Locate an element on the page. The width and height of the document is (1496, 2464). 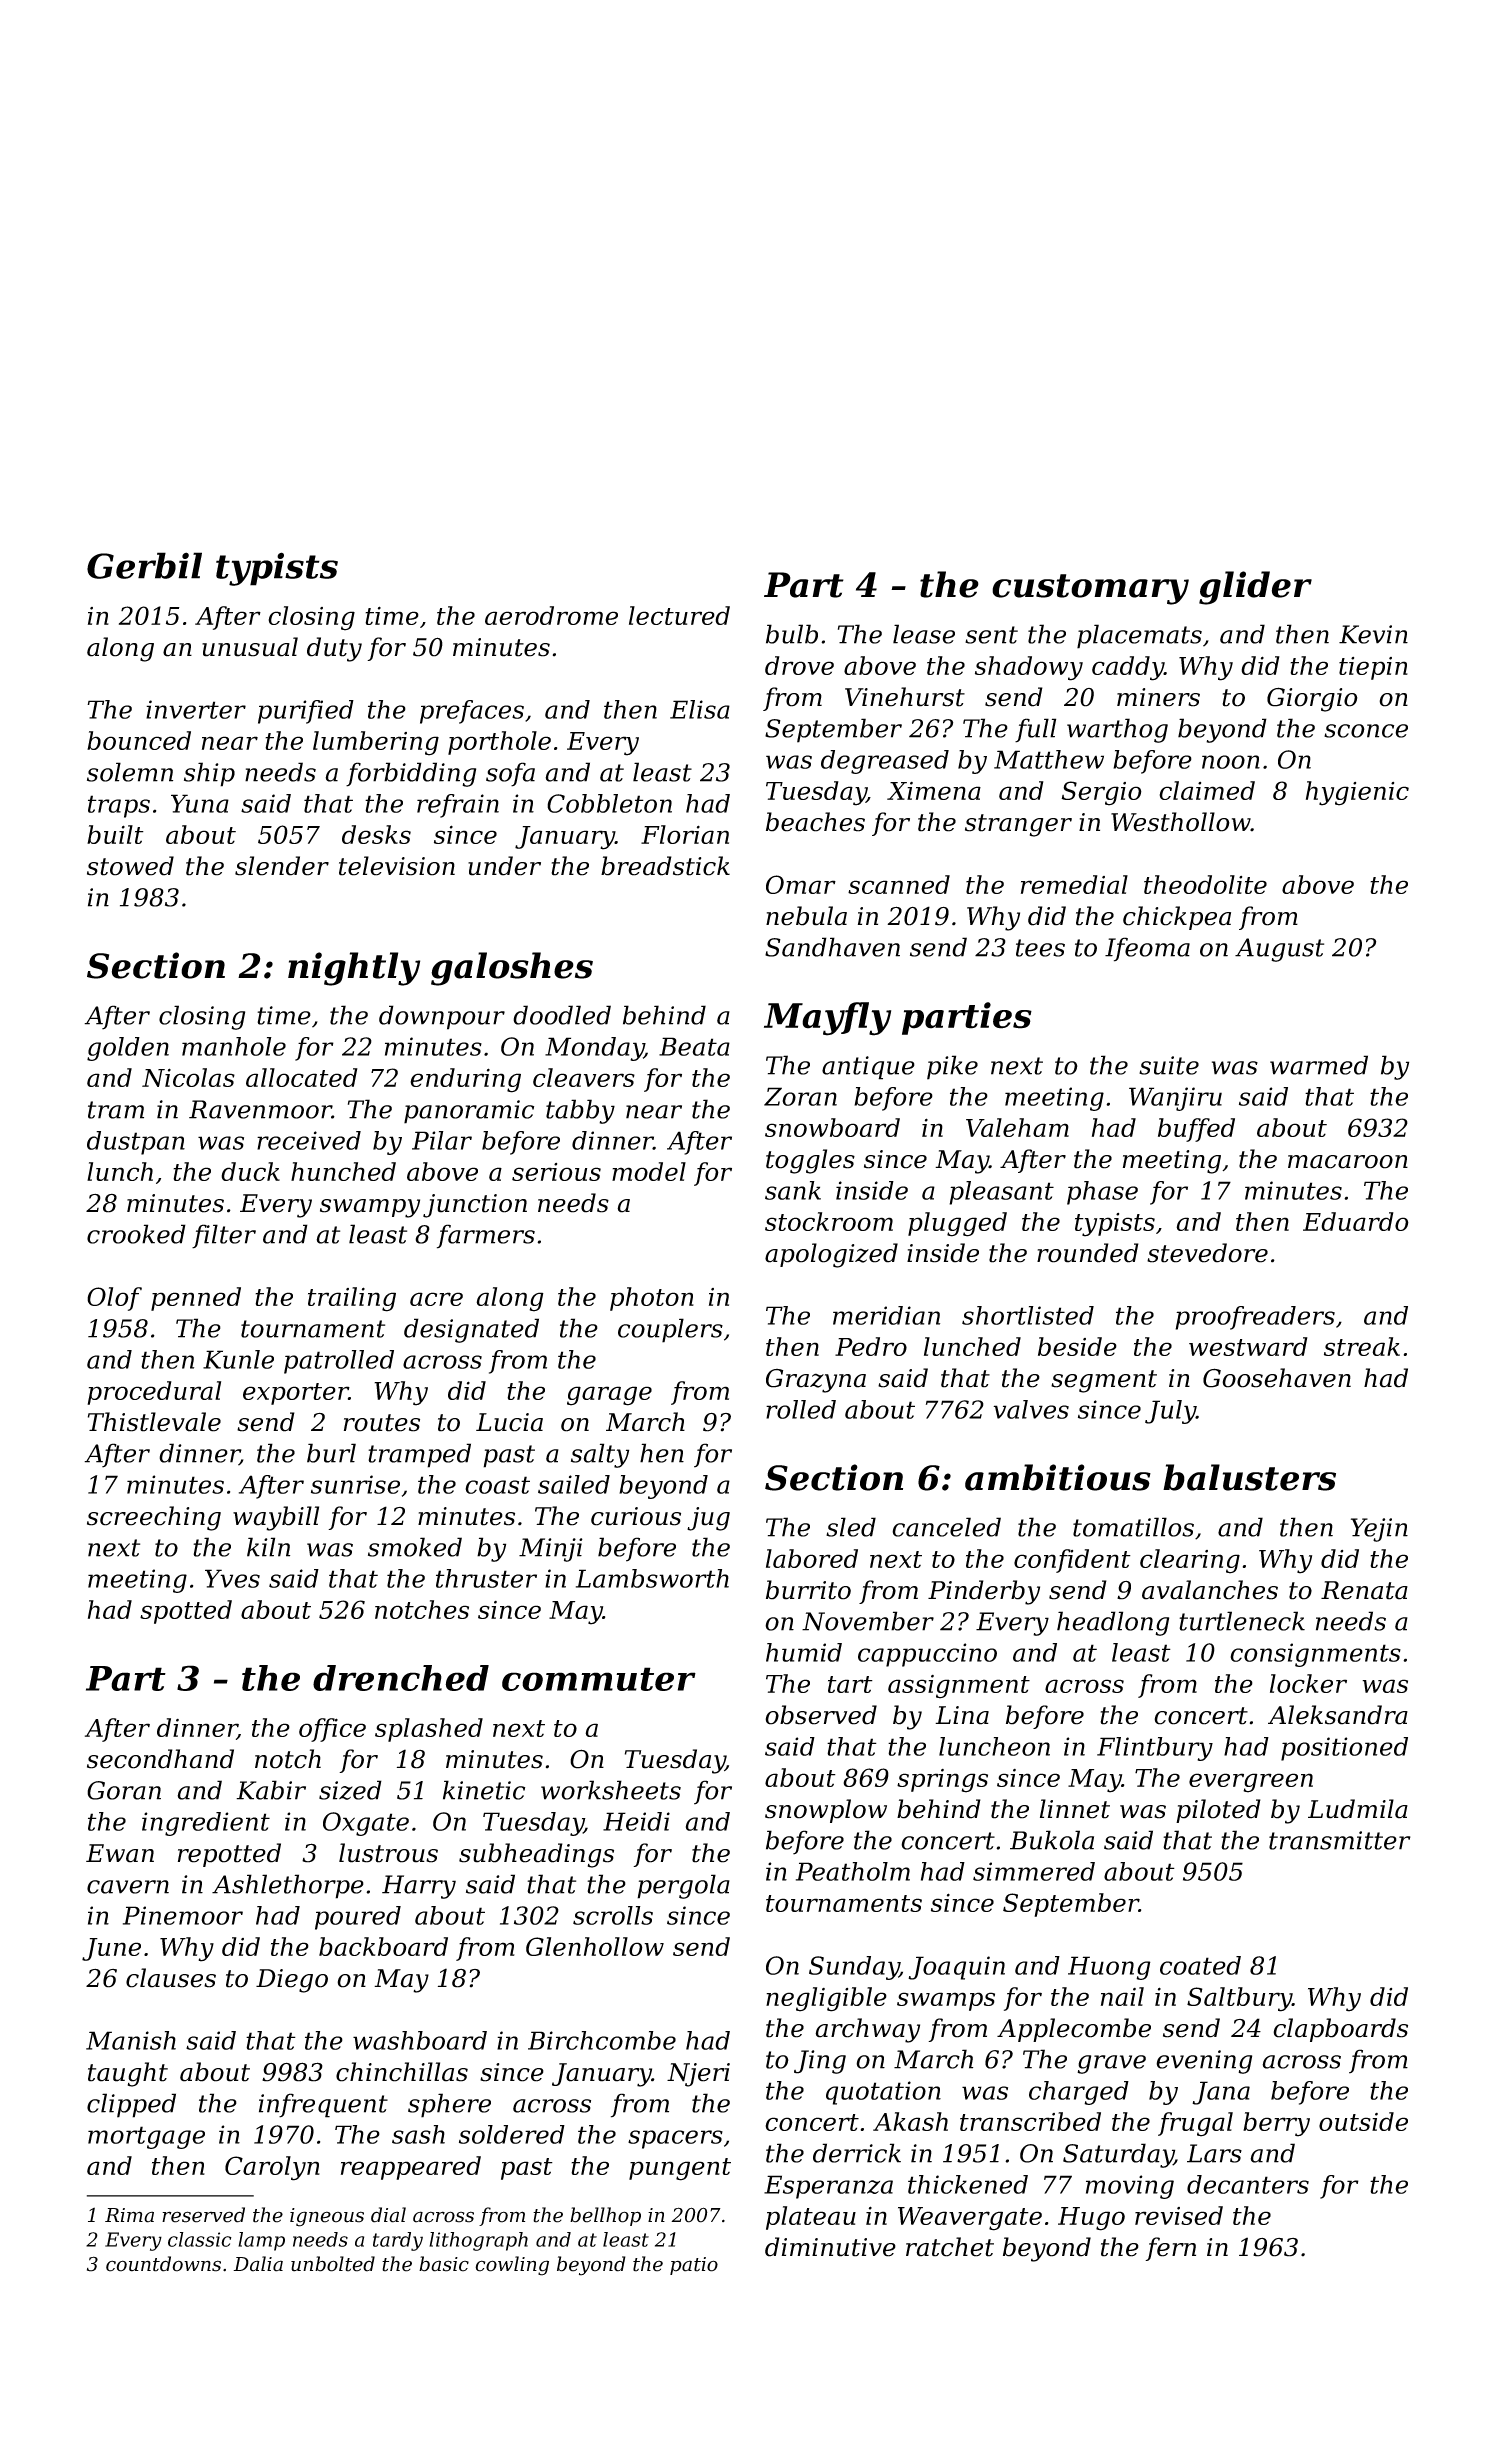
Gerbil is located at coordinates (144, 565).
